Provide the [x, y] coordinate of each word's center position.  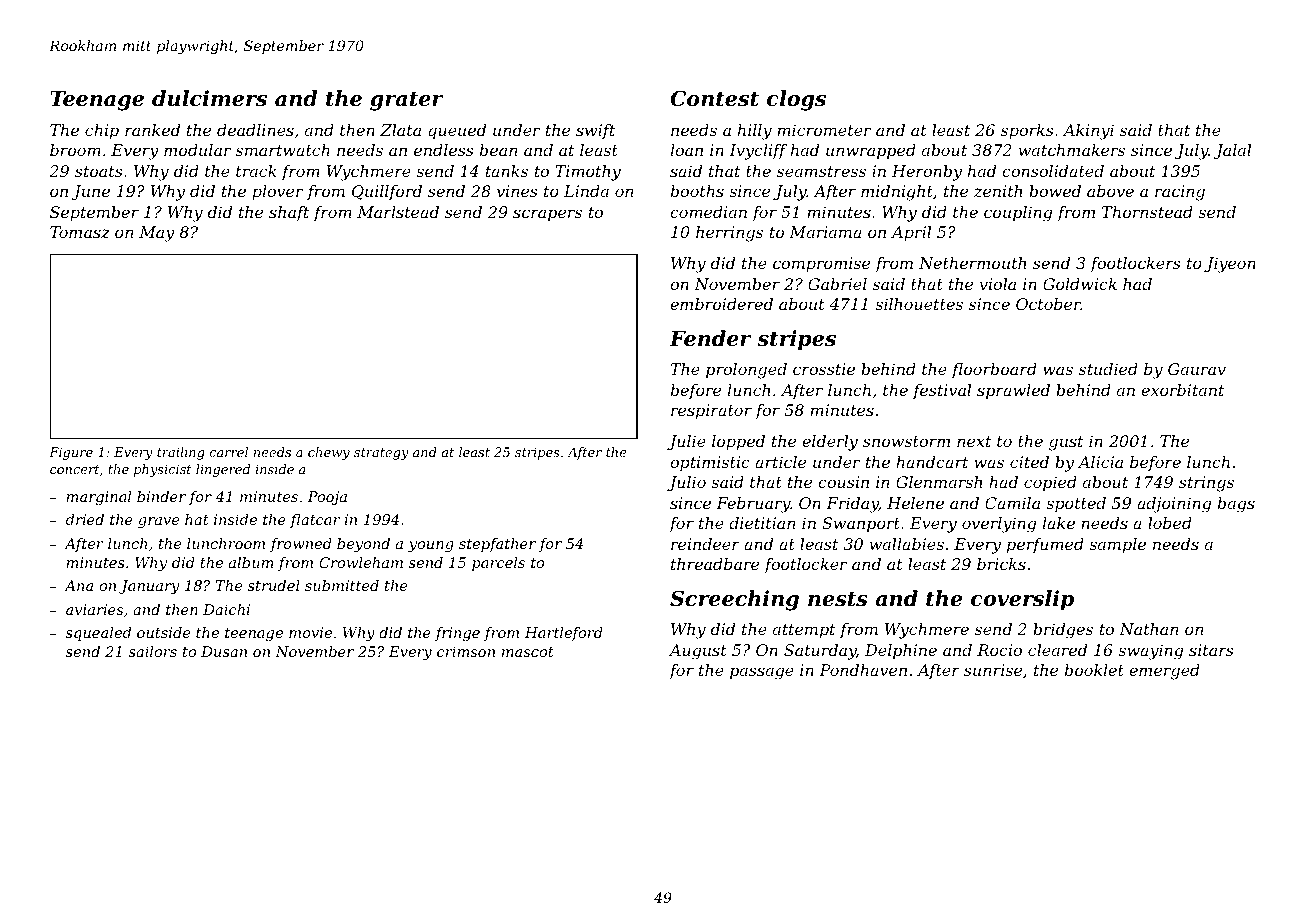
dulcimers [209, 98]
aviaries [94, 609]
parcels [498, 564]
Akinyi [1088, 132]
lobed [1170, 523]
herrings [729, 234]
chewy [329, 453]
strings [1206, 484]
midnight [897, 193]
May [157, 234]
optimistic [710, 463]
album [251, 562]
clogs [796, 100]
